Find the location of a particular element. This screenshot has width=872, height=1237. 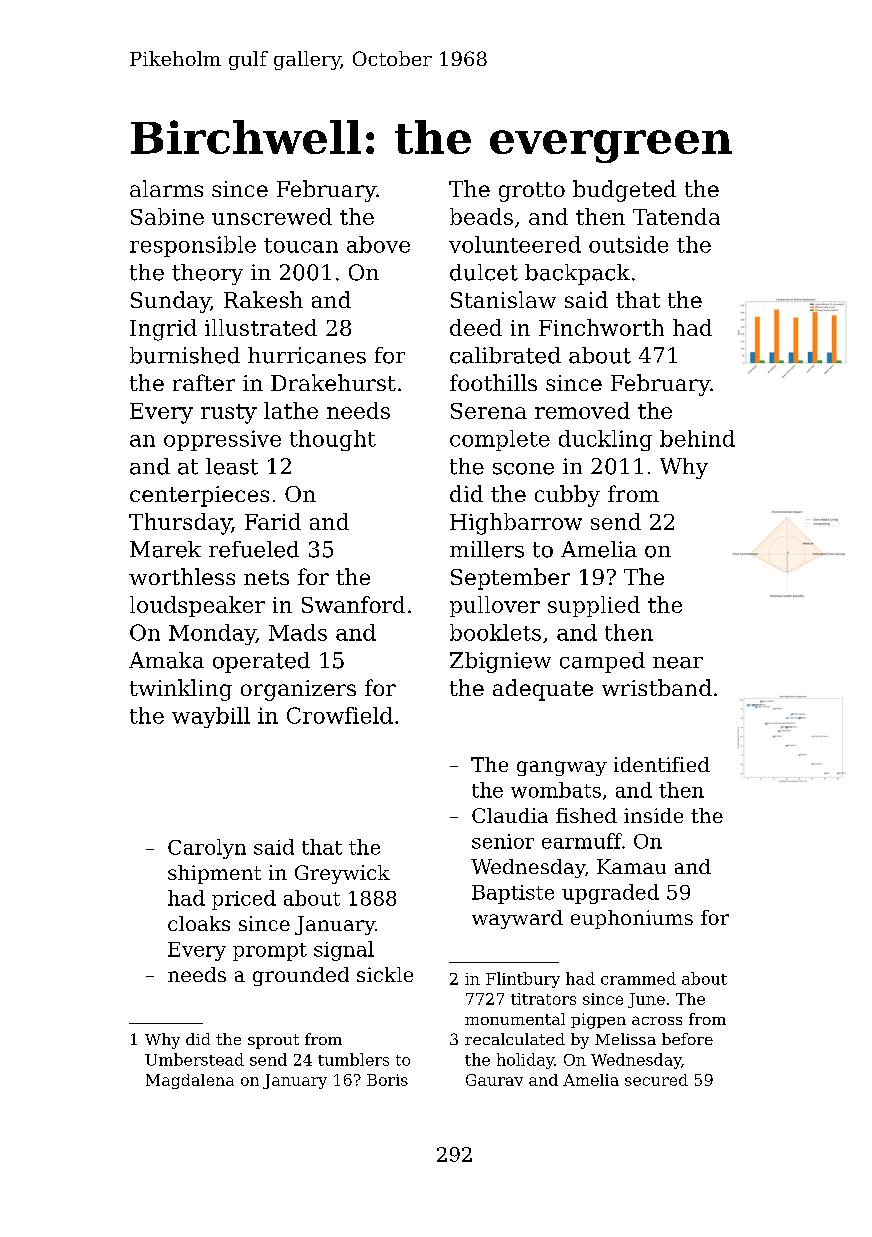

Stanislaw is located at coordinates (503, 299).
